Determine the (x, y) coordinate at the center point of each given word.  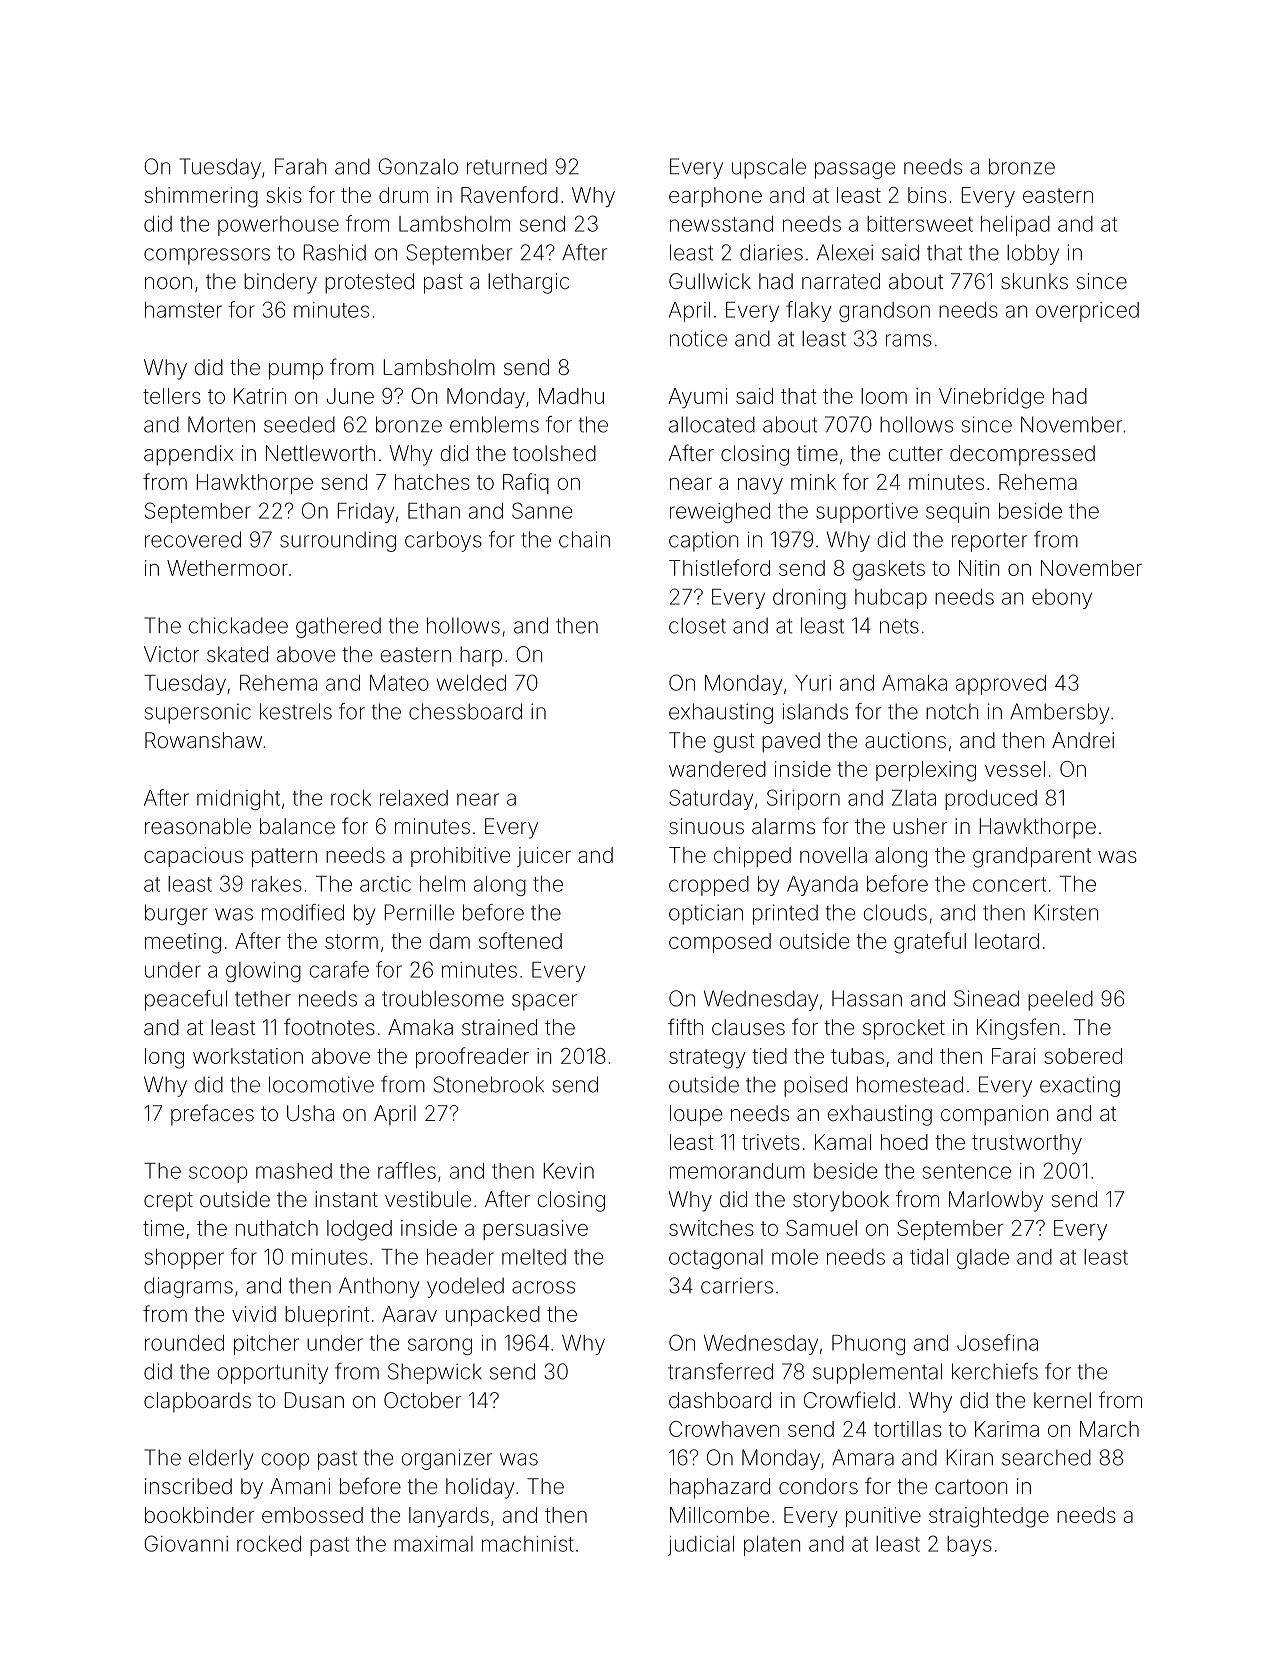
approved (1001, 685)
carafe (339, 969)
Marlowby (996, 1201)
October (423, 1400)
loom (884, 396)
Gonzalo (418, 166)
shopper (184, 1259)
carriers (737, 1285)
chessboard (465, 711)
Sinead (986, 998)
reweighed (720, 513)
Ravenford (509, 194)
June (350, 396)
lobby (1033, 254)
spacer (544, 1002)
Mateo (399, 683)
